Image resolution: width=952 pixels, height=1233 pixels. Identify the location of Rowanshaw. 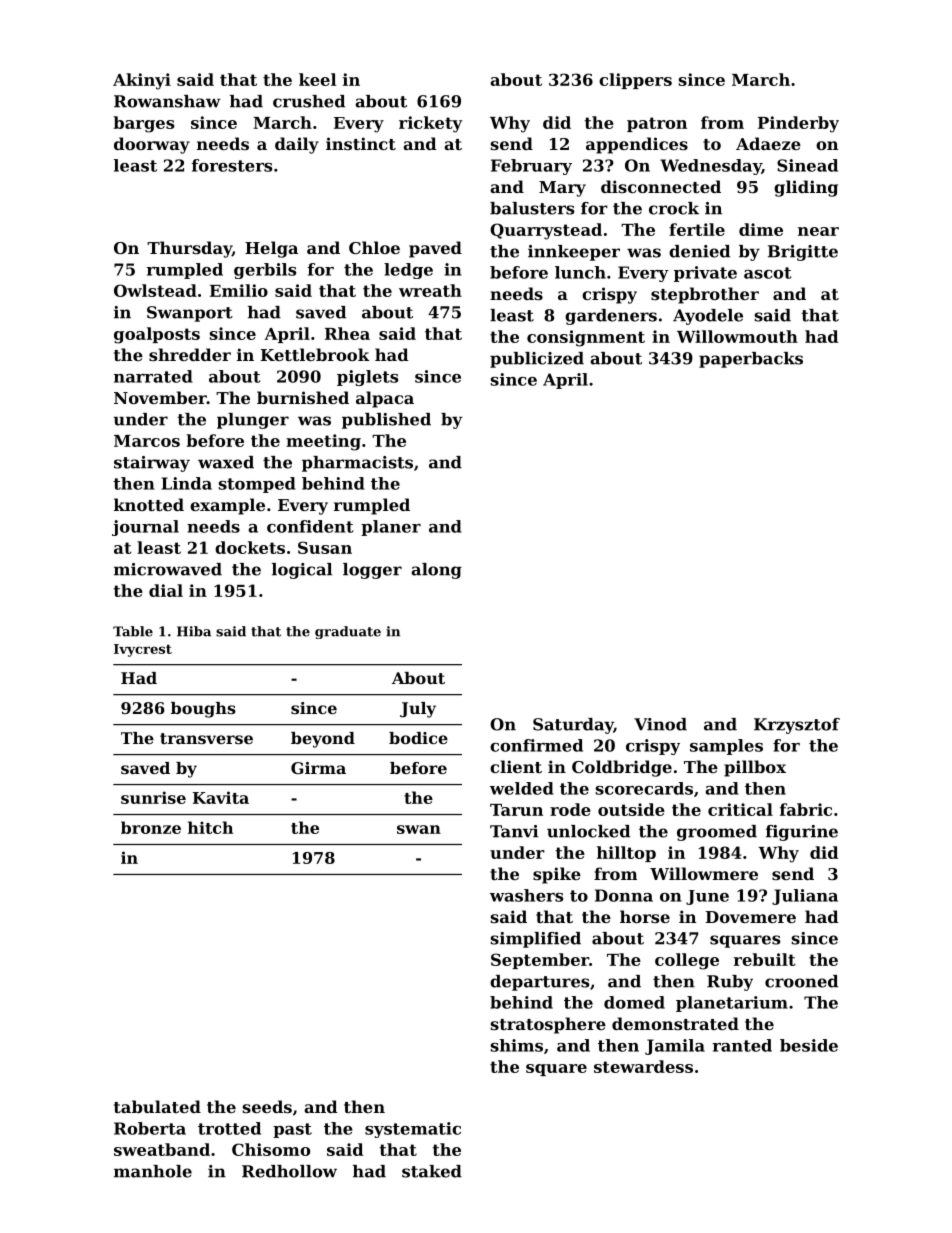
(167, 101).
